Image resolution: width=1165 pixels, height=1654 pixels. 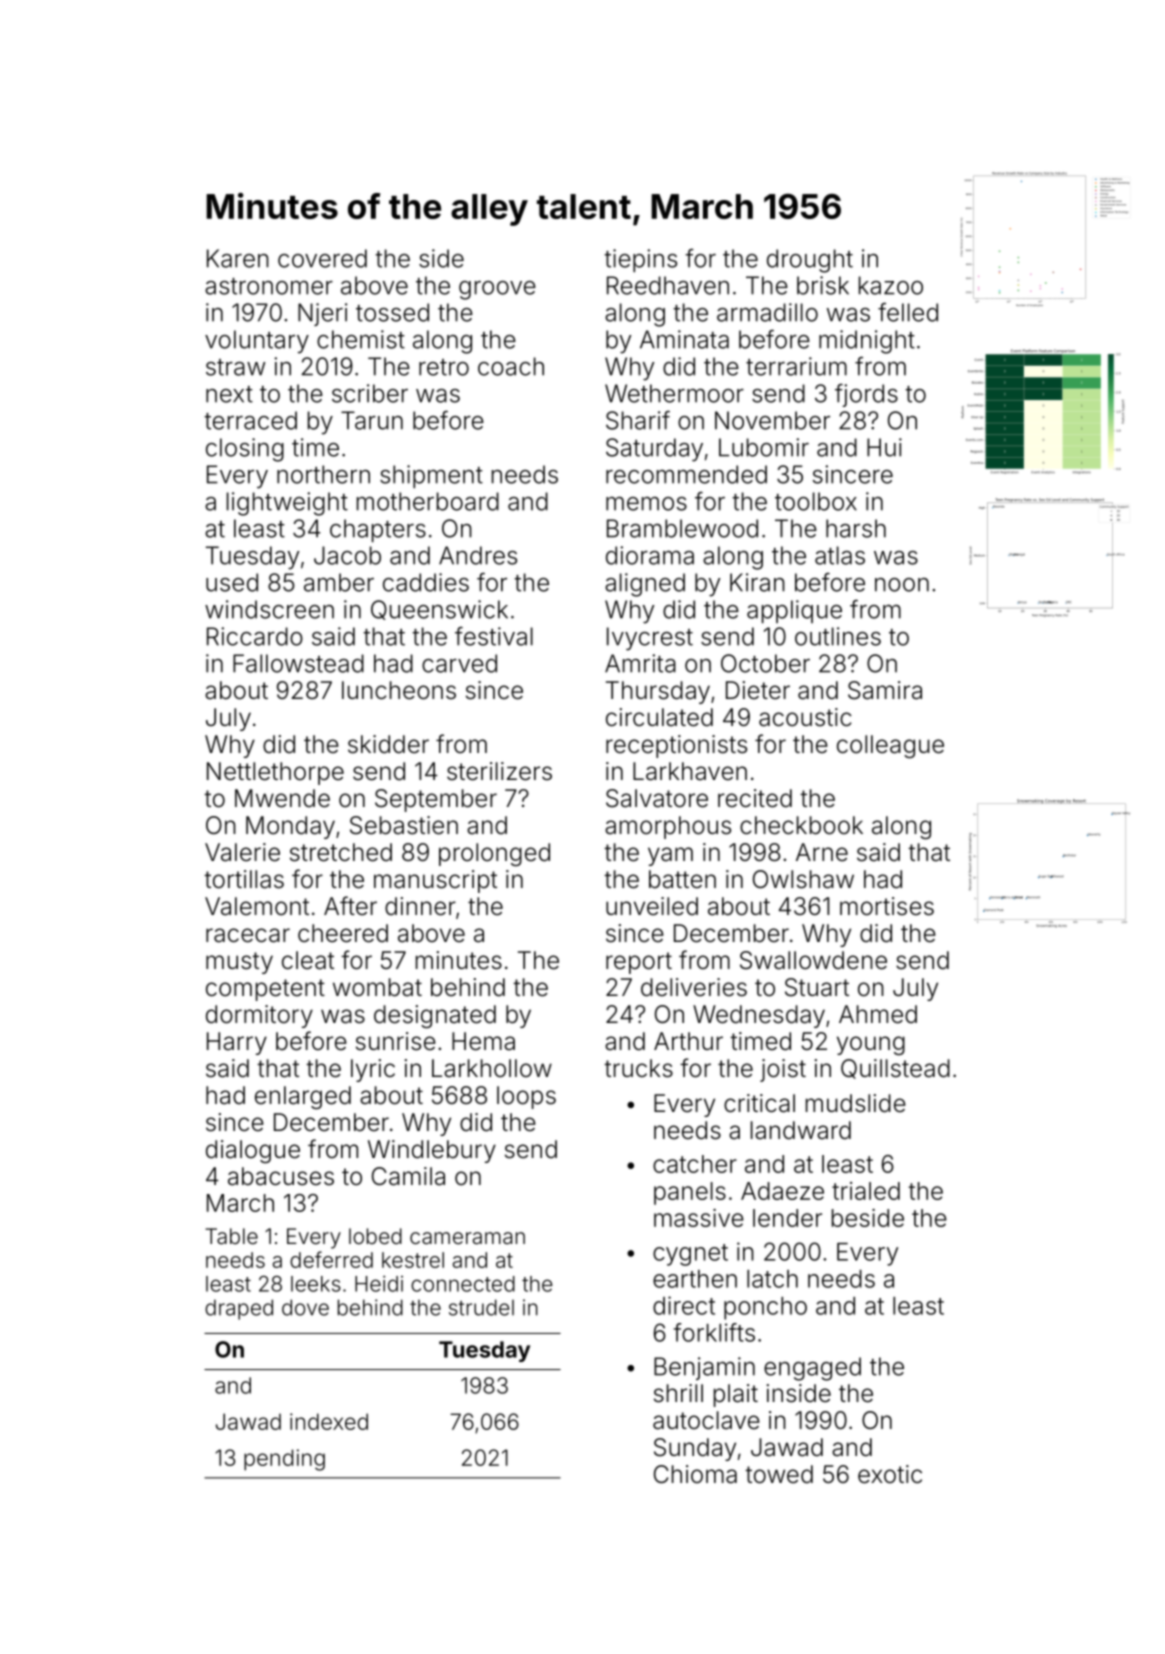 I want to click on chemist, so click(x=361, y=339).
